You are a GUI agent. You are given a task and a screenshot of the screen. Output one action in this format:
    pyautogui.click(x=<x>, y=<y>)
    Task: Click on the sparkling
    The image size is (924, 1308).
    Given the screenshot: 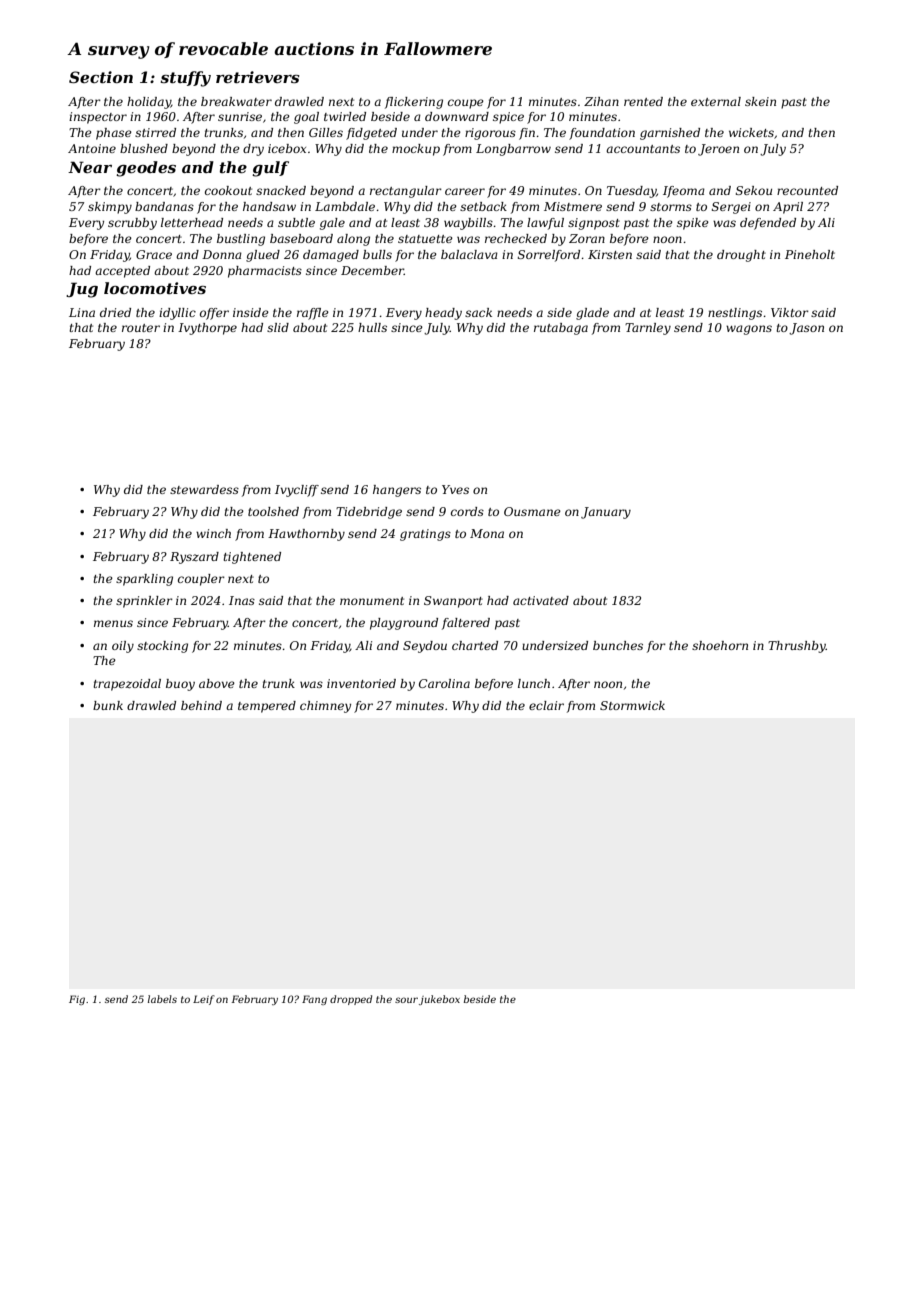 What is the action you would take?
    pyautogui.click(x=144, y=580)
